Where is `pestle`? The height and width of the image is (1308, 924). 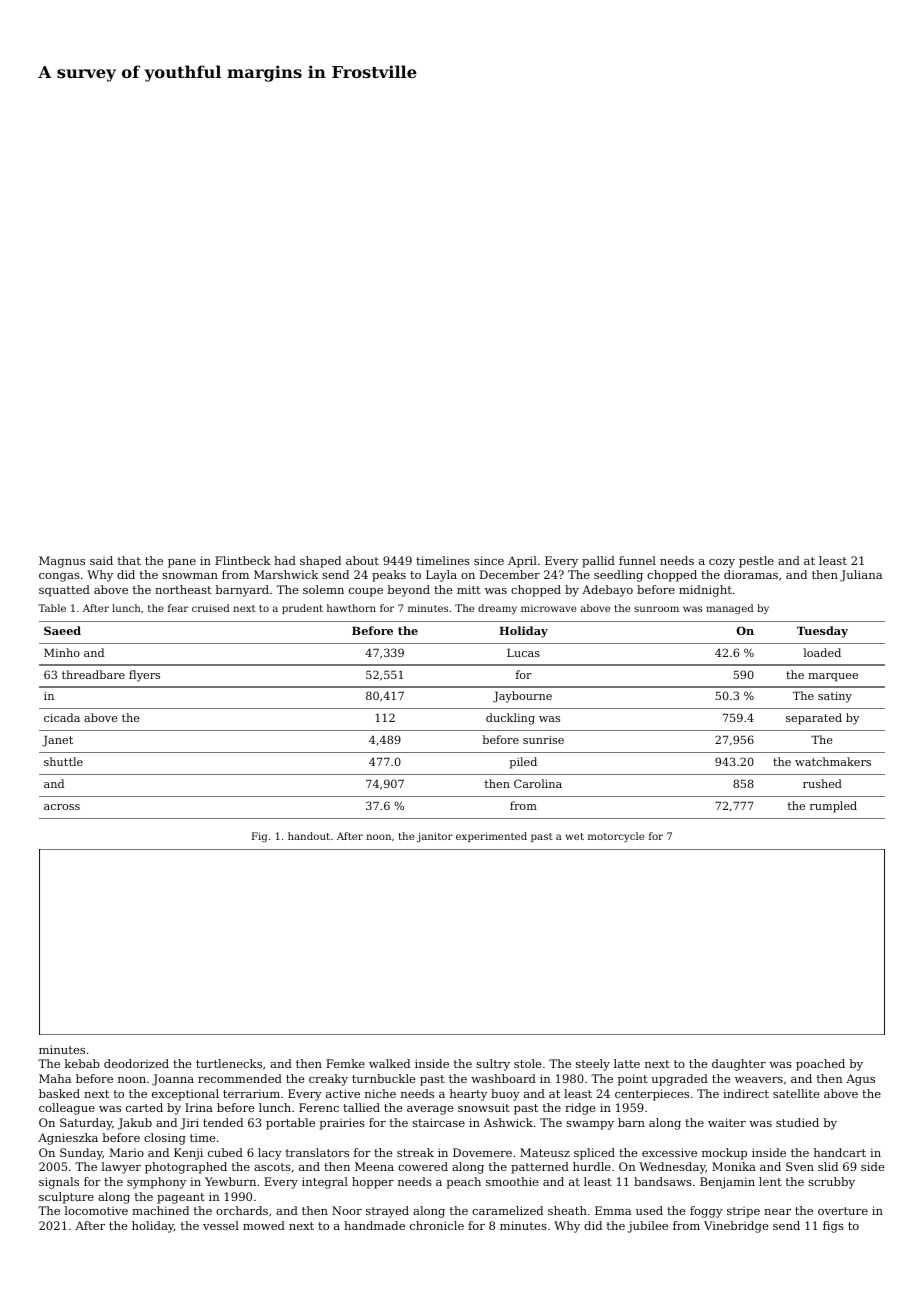 pestle is located at coordinates (756, 562).
